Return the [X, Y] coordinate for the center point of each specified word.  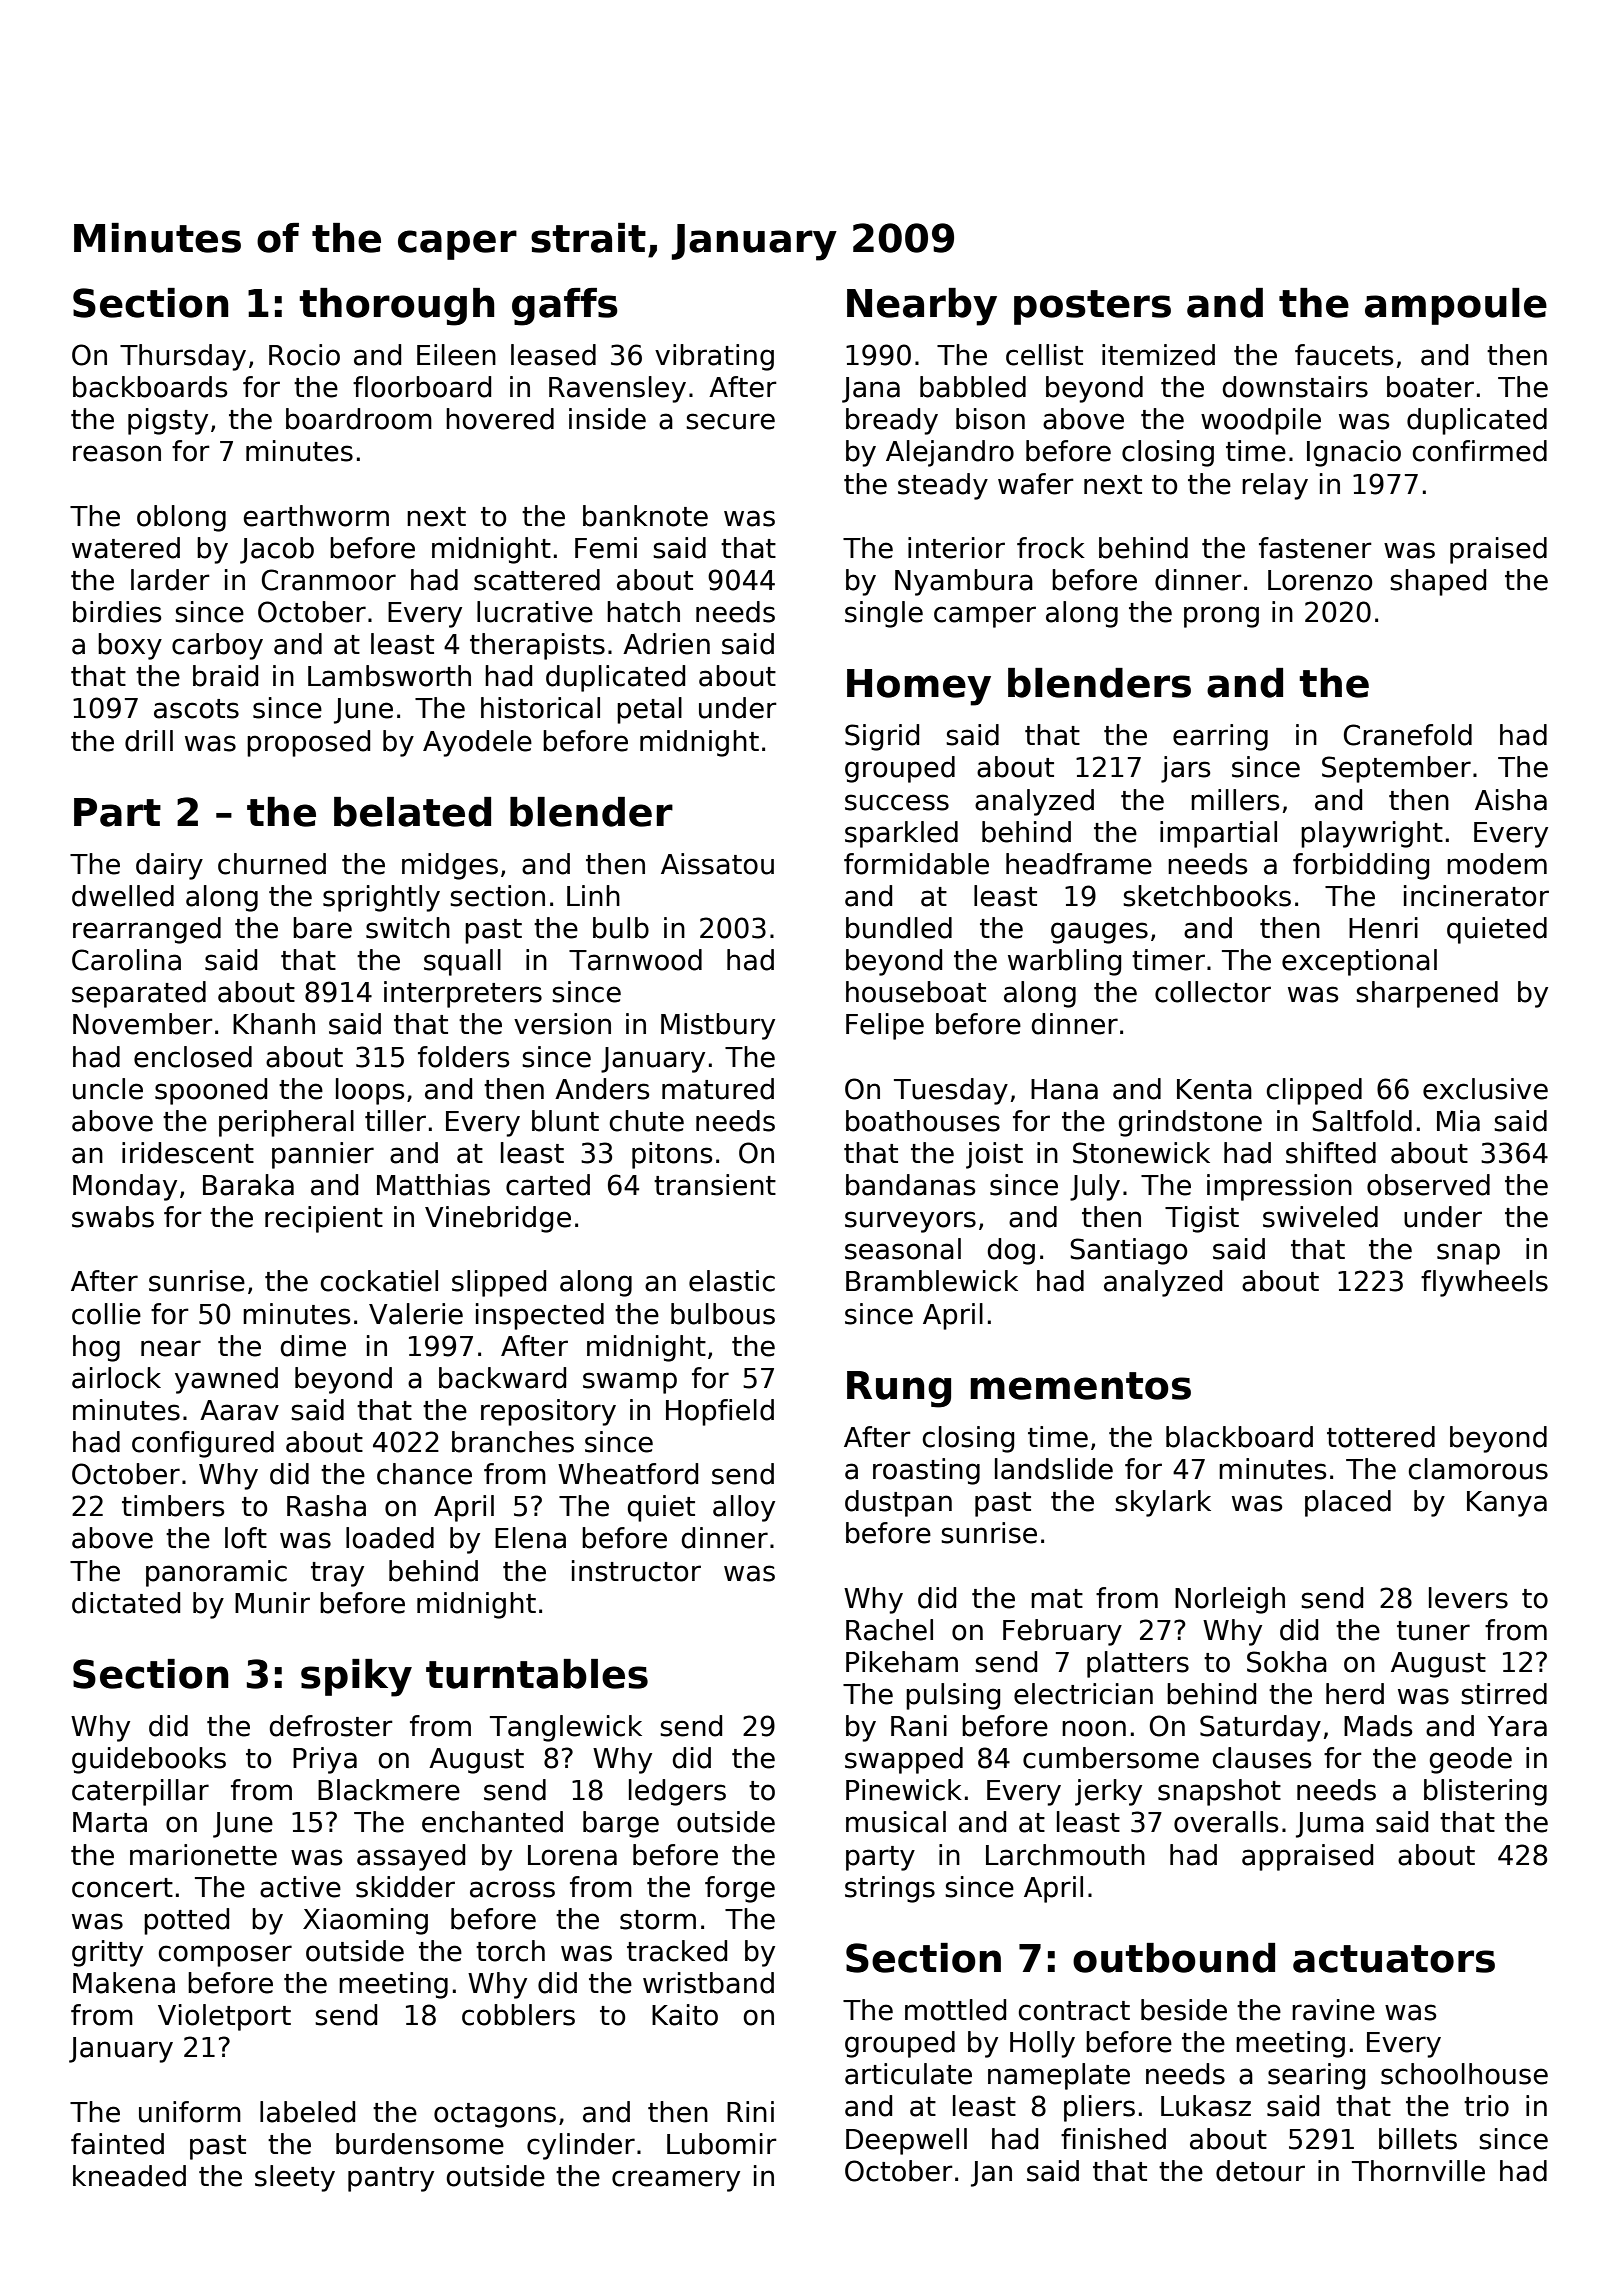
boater [1430, 387]
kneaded [129, 2176]
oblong [181, 518]
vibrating [714, 357]
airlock [116, 1378]
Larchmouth [1065, 1855]
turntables [537, 1674]
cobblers [518, 2015]
